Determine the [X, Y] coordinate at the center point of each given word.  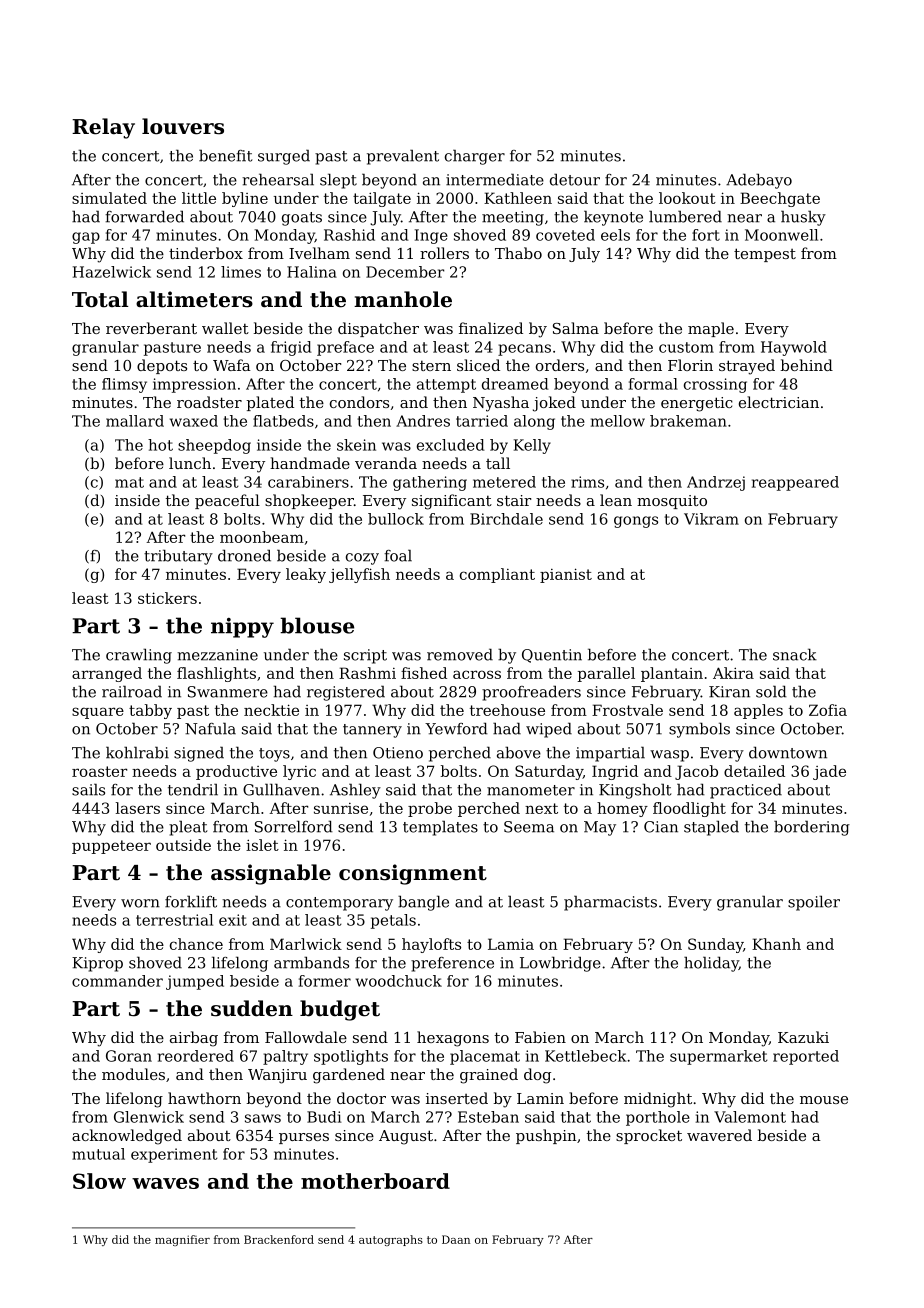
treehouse [507, 710]
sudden [252, 1008]
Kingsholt [635, 791]
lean [616, 500]
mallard [135, 421]
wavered [719, 1135]
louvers [183, 126]
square [98, 713]
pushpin [546, 1136]
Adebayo [759, 181]
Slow [99, 1181]
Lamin [540, 1098]
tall [498, 463]
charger [475, 157]
